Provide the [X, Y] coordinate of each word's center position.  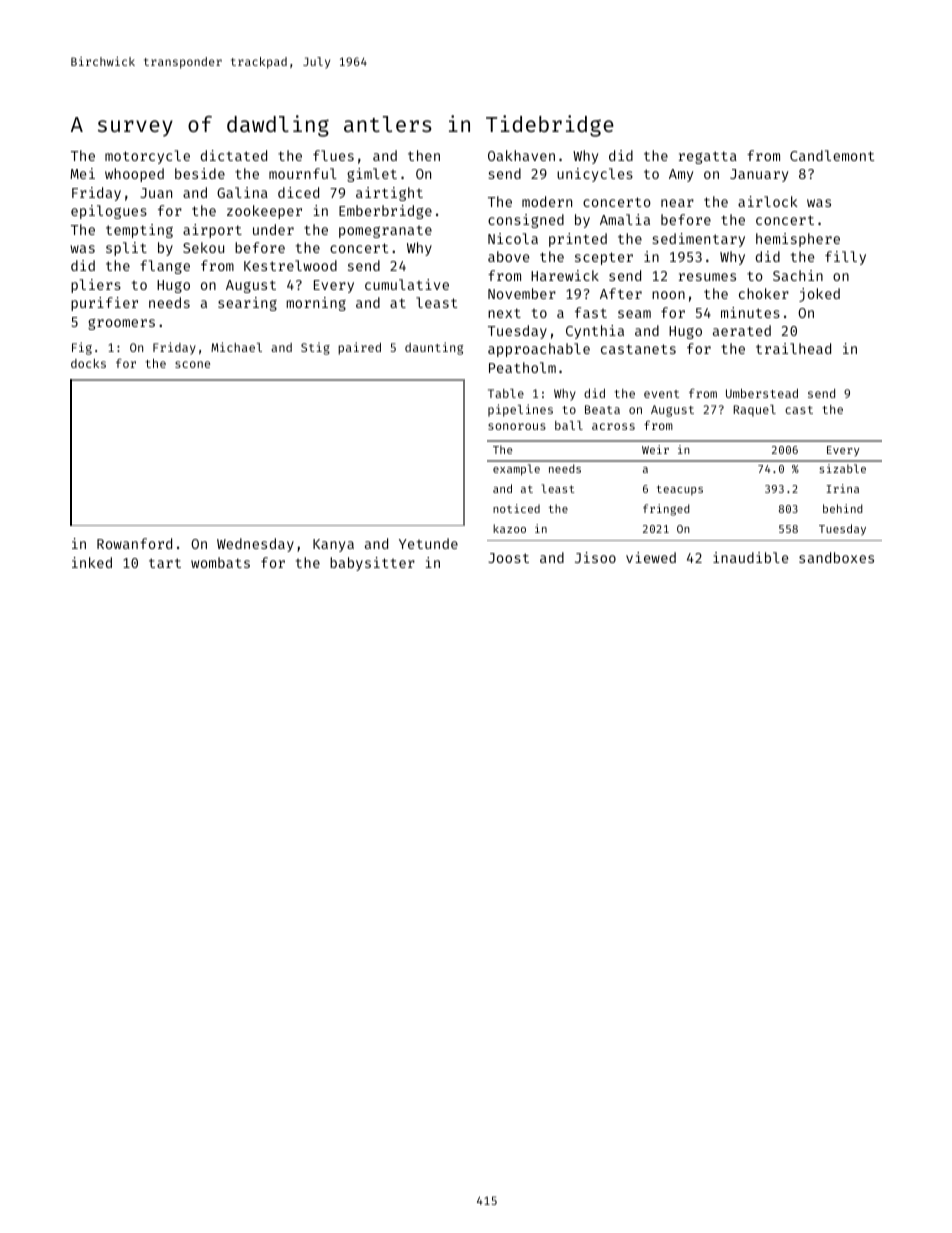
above [508, 256]
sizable [842, 468]
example [516, 470]
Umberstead [762, 393]
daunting [434, 348]
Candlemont [832, 155]
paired [359, 348]
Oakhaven [521, 155]
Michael [236, 347]
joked [819, 295]
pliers [96, 286]
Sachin [798, 275]
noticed [516, 508]
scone [192, 364]
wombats [220, 562]
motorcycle [147, 157]
